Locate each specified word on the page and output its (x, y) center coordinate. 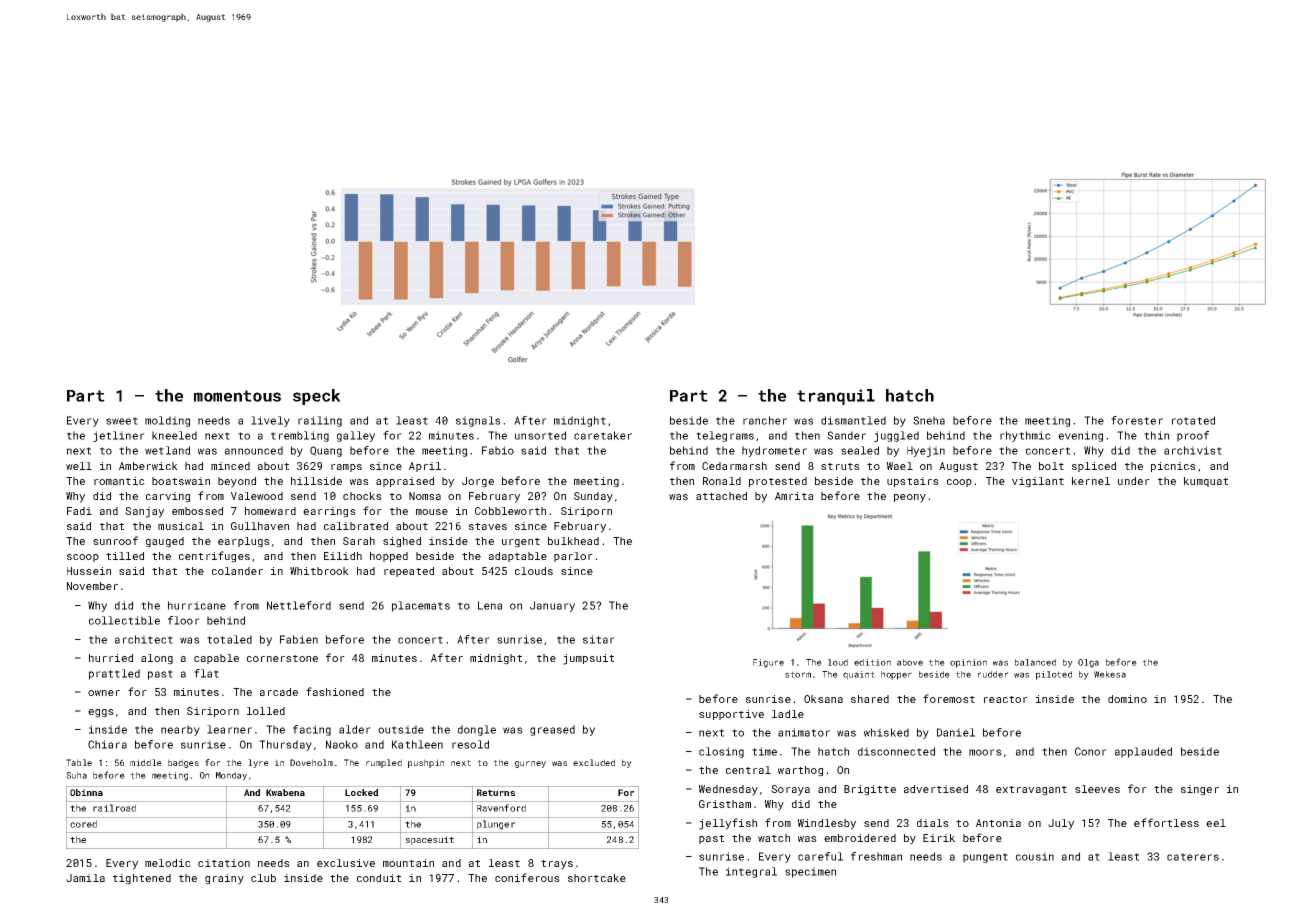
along (157, 659)
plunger (496, 825)
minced (230, 466)
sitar (599, 639)
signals (478, 421)
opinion (968, 663)
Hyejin (926, 451)
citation (224, 863)
